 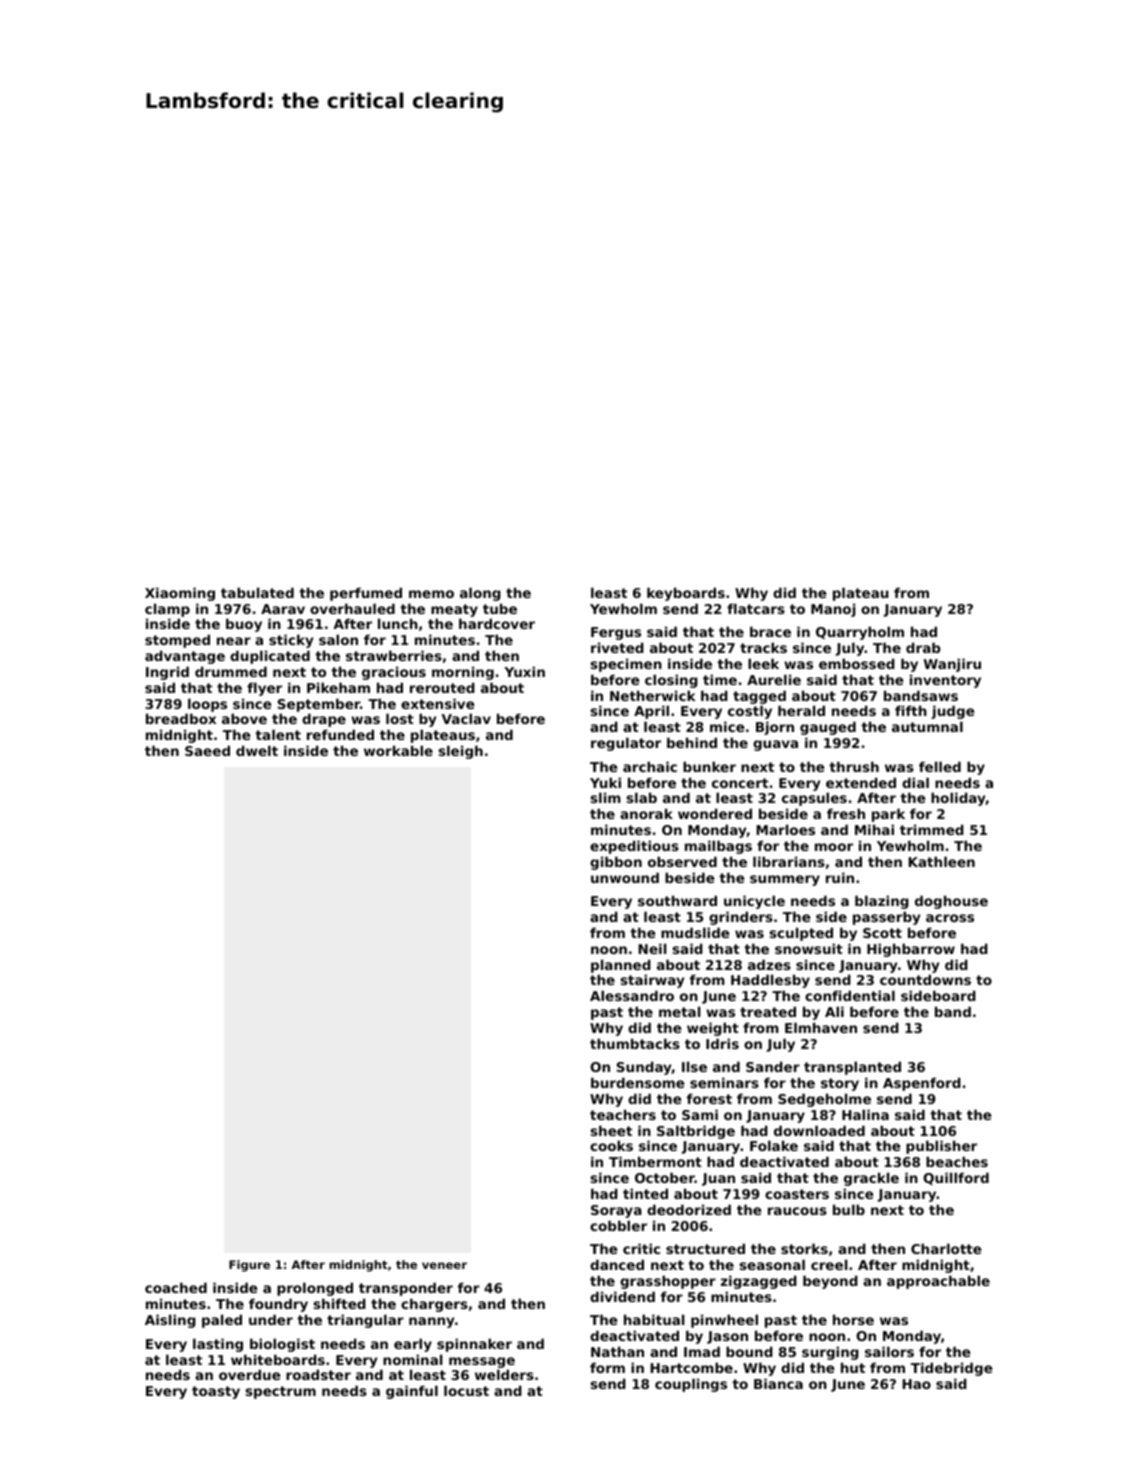 I want to click on Hao, so click(x=916, y=1384).
